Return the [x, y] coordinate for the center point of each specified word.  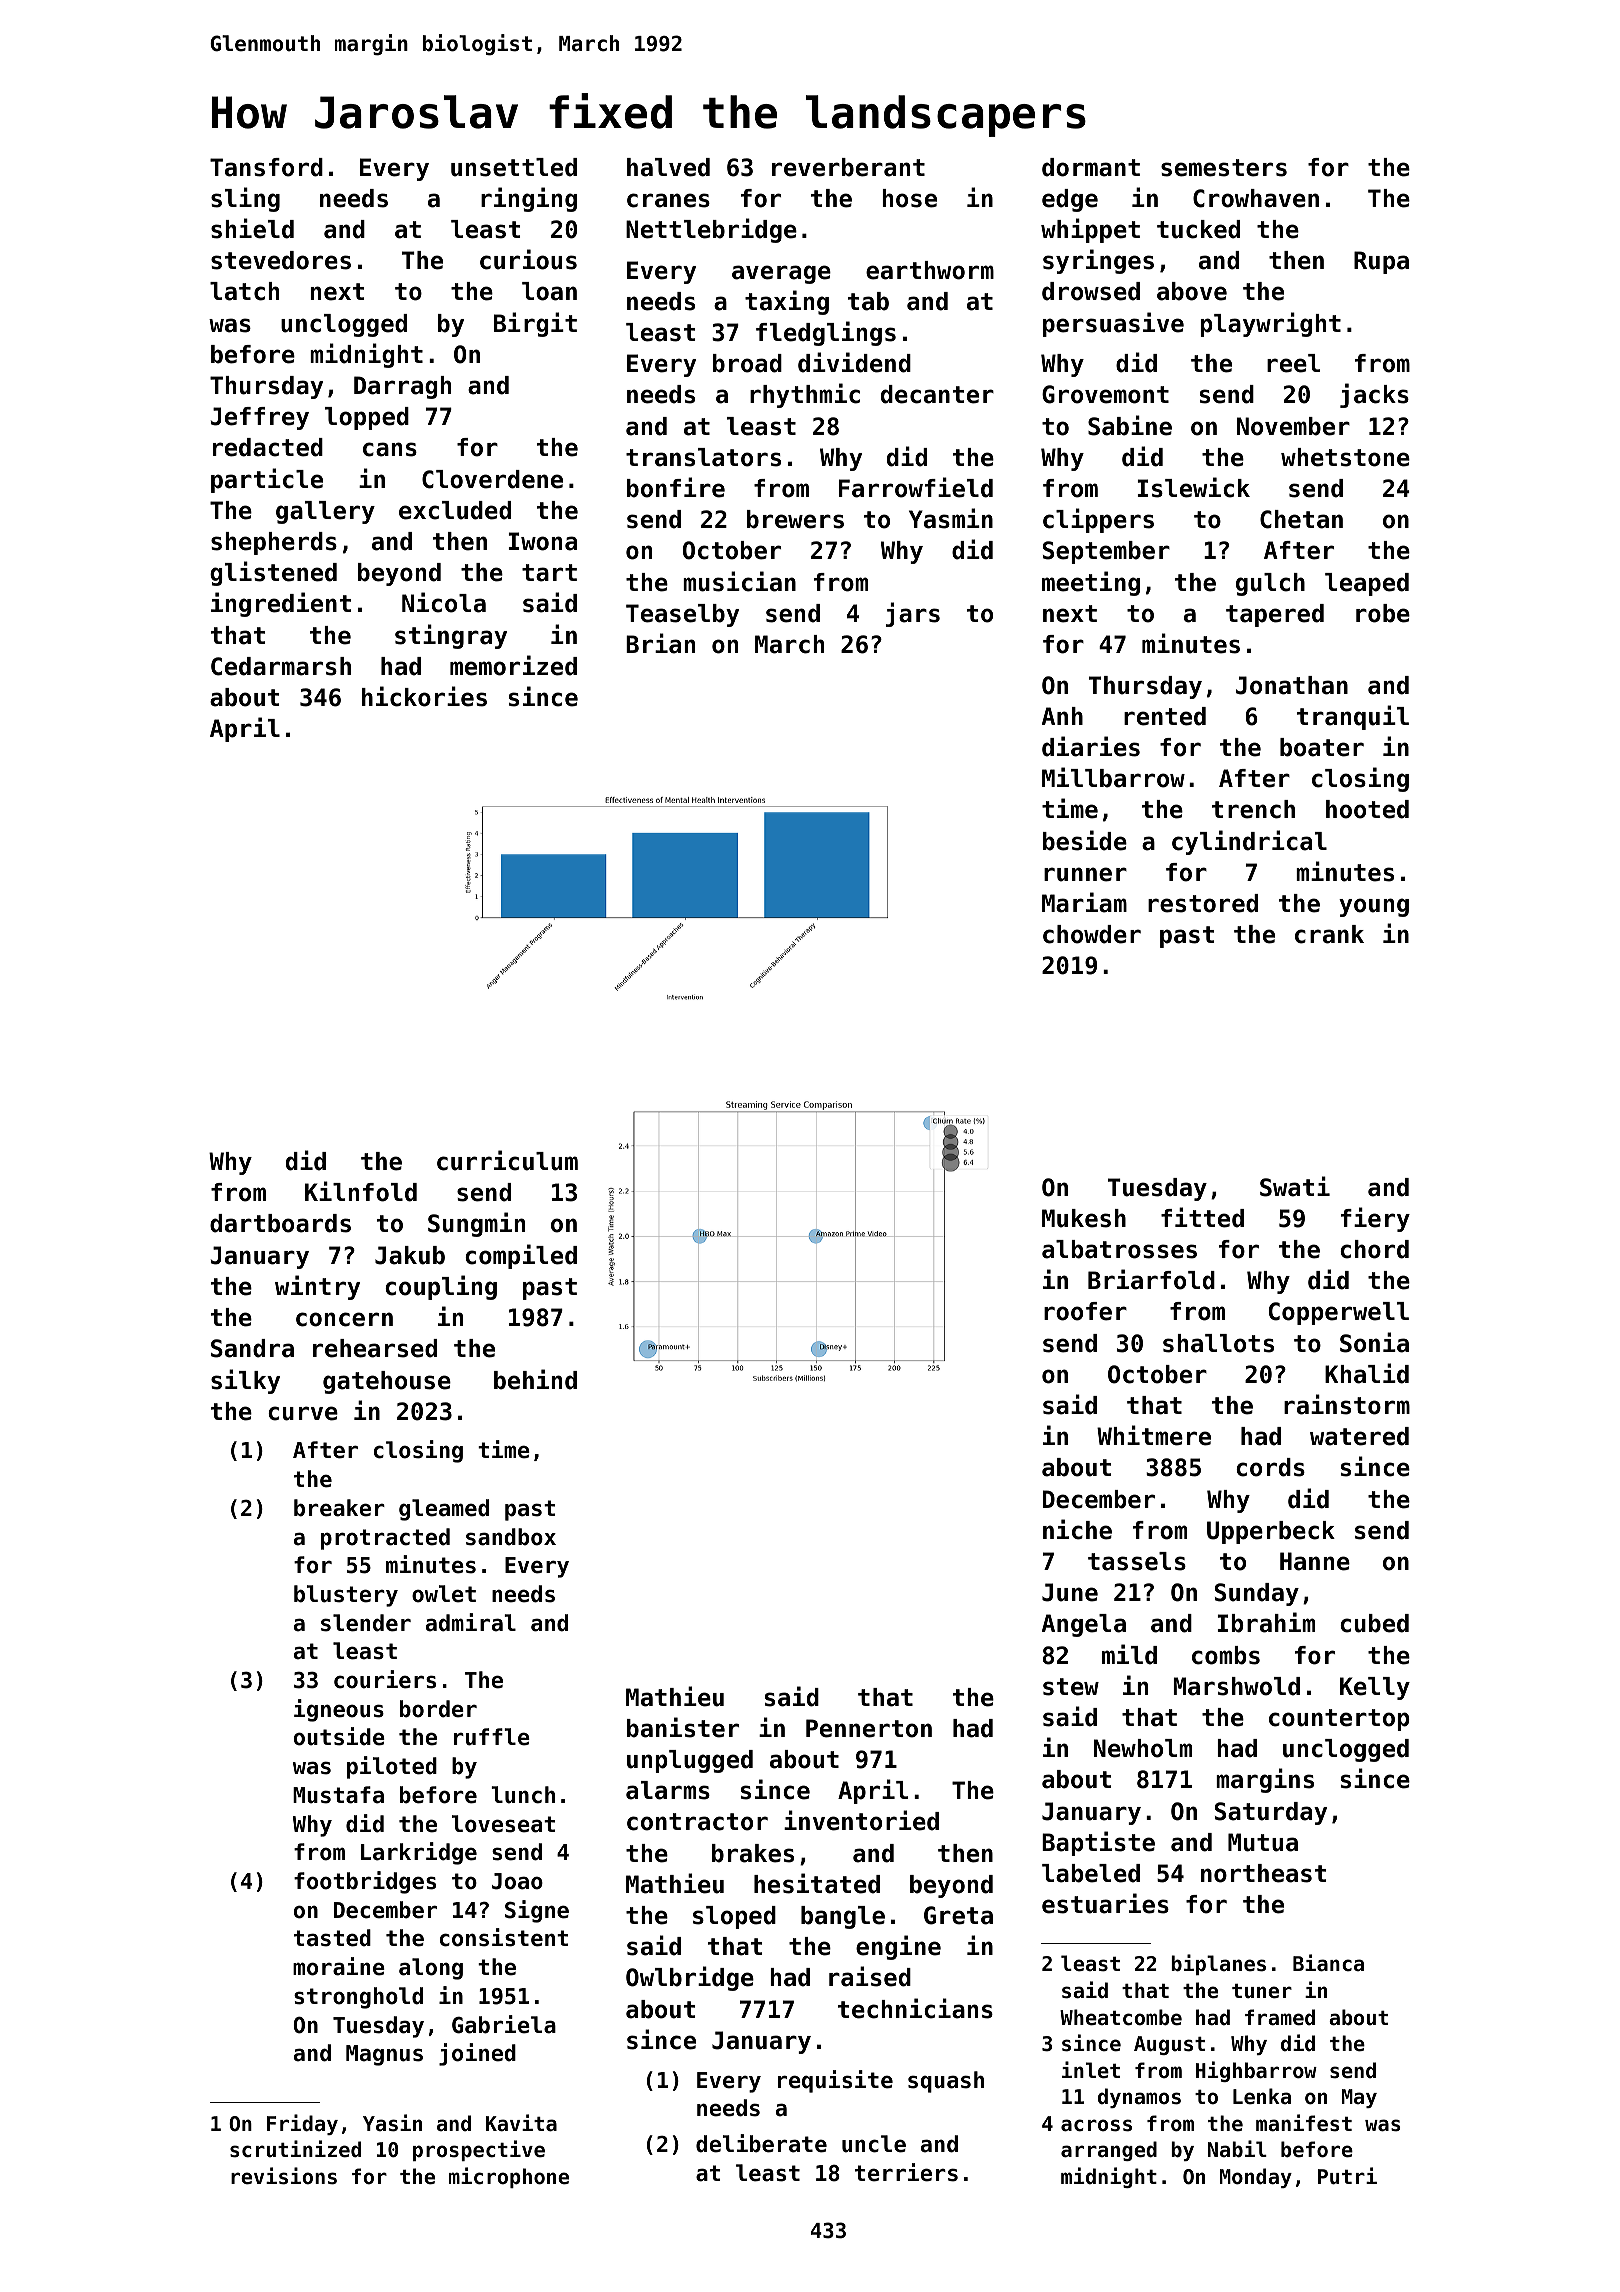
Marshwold [1236, 1686]
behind [535, 1379]
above [1192, 291]
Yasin [392, 2123]
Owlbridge [690, 1978]
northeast [1263, 1873]
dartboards [280, 1223]
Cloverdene [492, 479]
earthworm [930, 270]
